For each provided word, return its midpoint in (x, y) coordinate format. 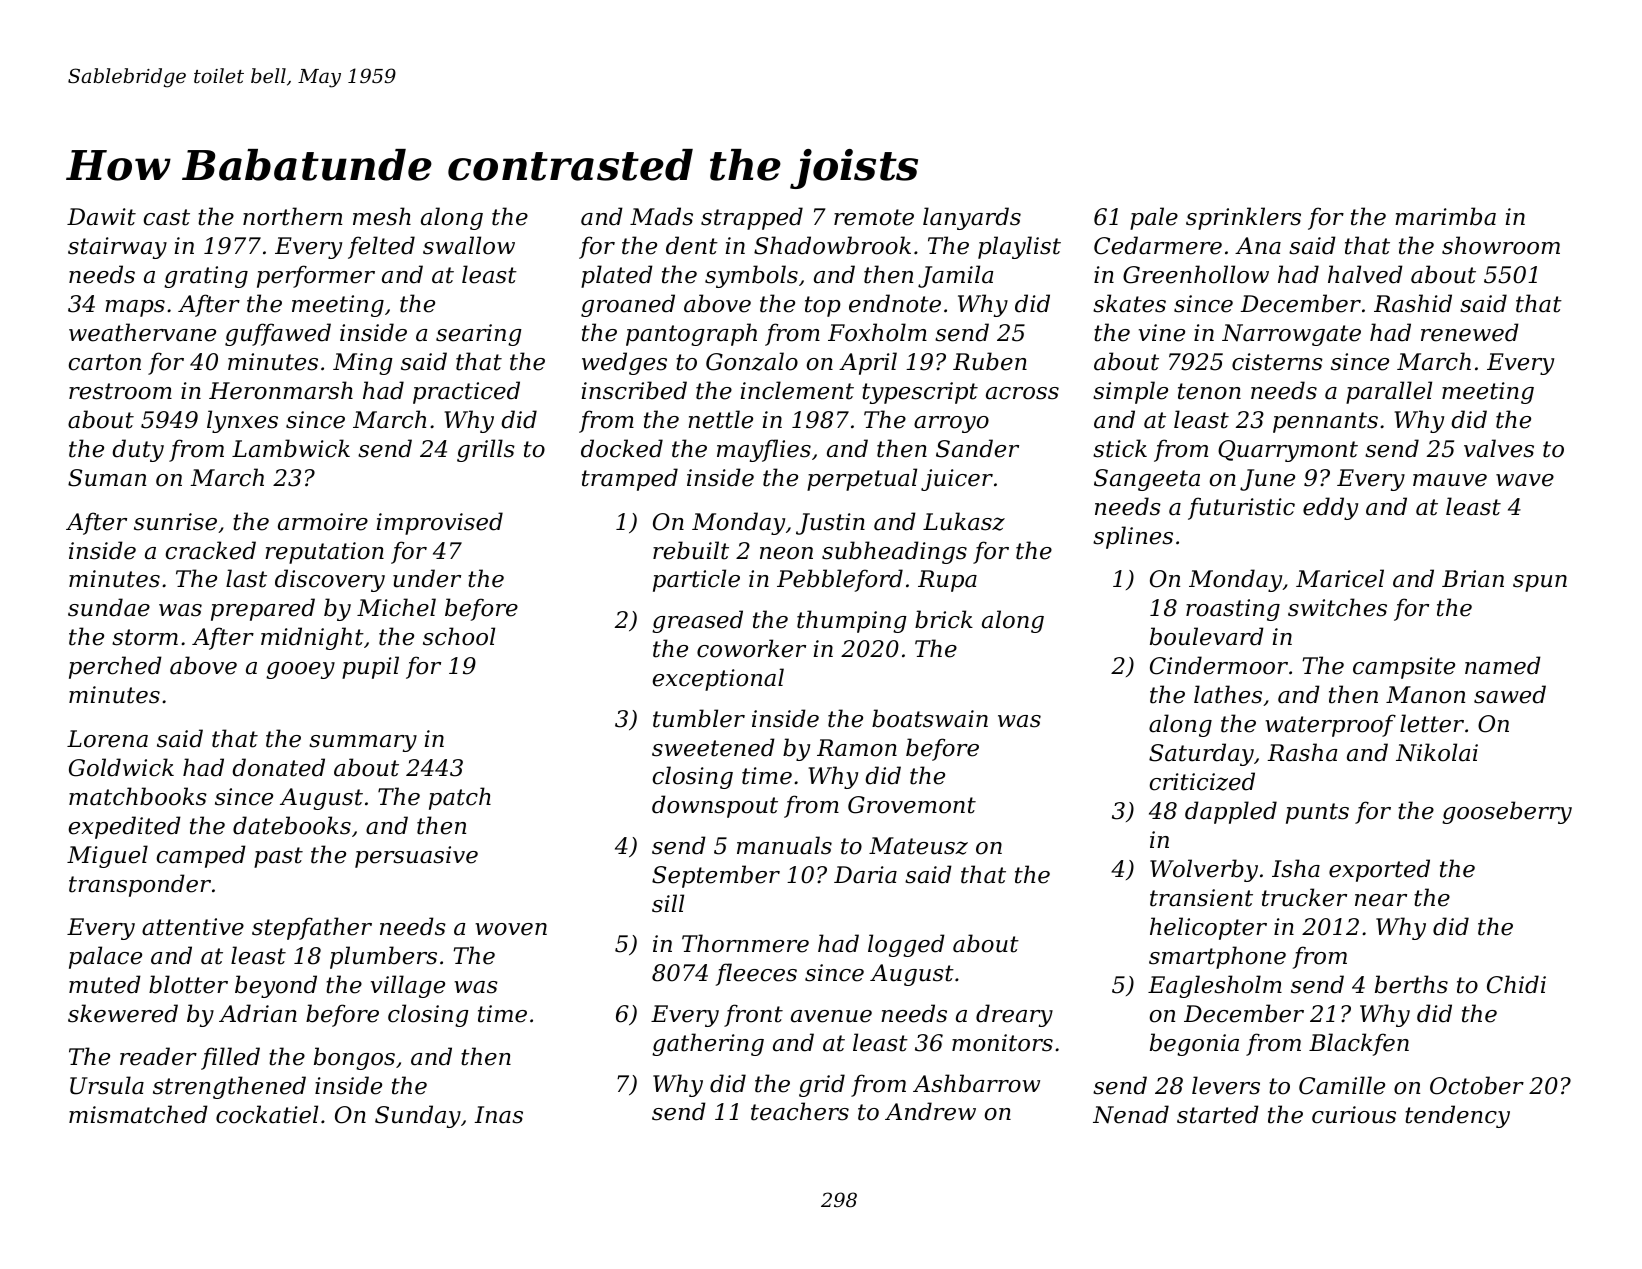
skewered (123, 1013)
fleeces (756, 974)
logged (906, 945)
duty (138, 450)
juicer (957, 480)
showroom (1501, 245)
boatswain (930, 718)
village (408, 986)
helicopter (1208, 928)
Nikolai (1437, 752)
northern (292, 216)
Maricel (1340, 578)
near (1381, 900)
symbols (751, 276)
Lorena (107, 739)
